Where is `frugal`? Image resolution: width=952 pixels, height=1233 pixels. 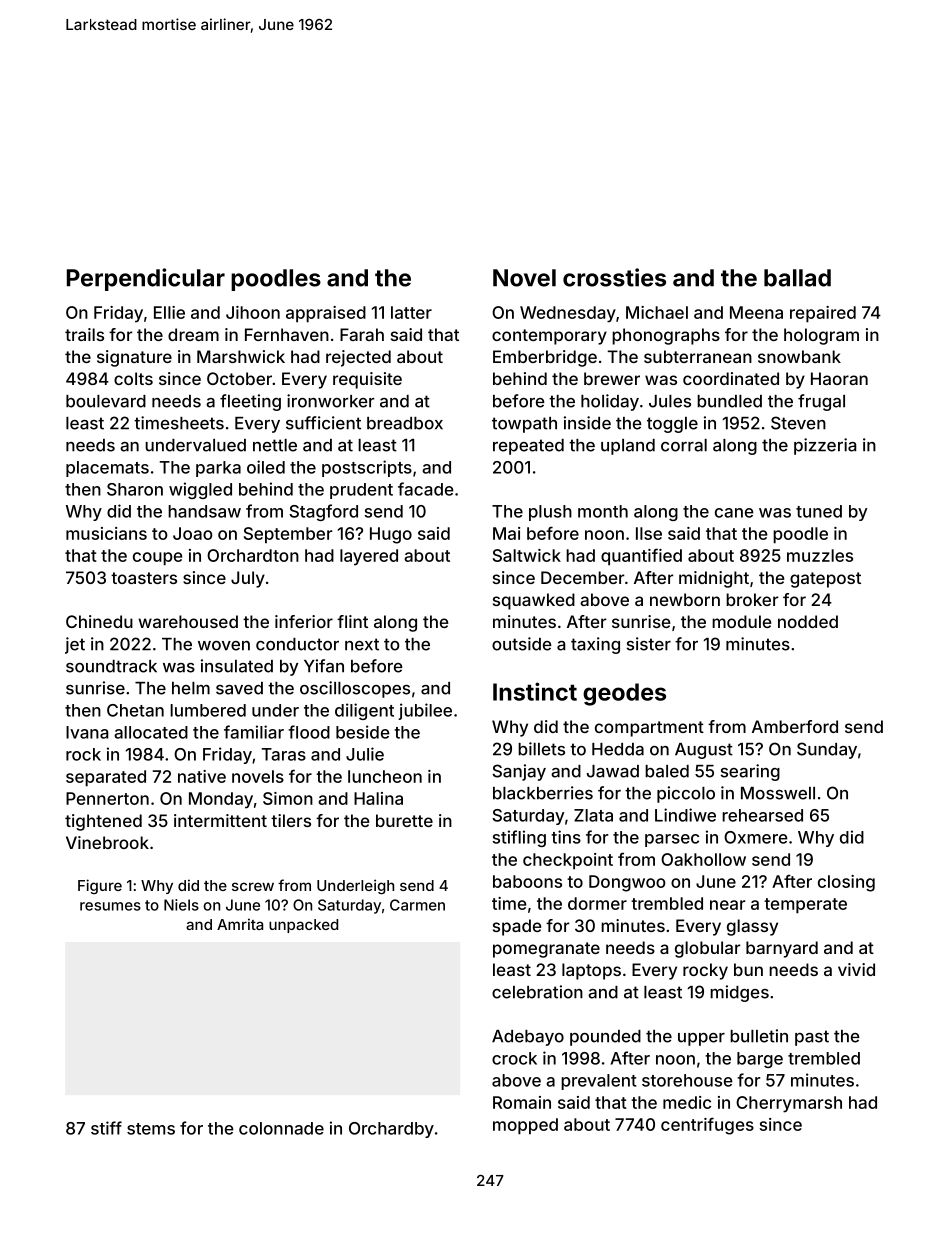
frugal is located at coordinates (821, 402).
